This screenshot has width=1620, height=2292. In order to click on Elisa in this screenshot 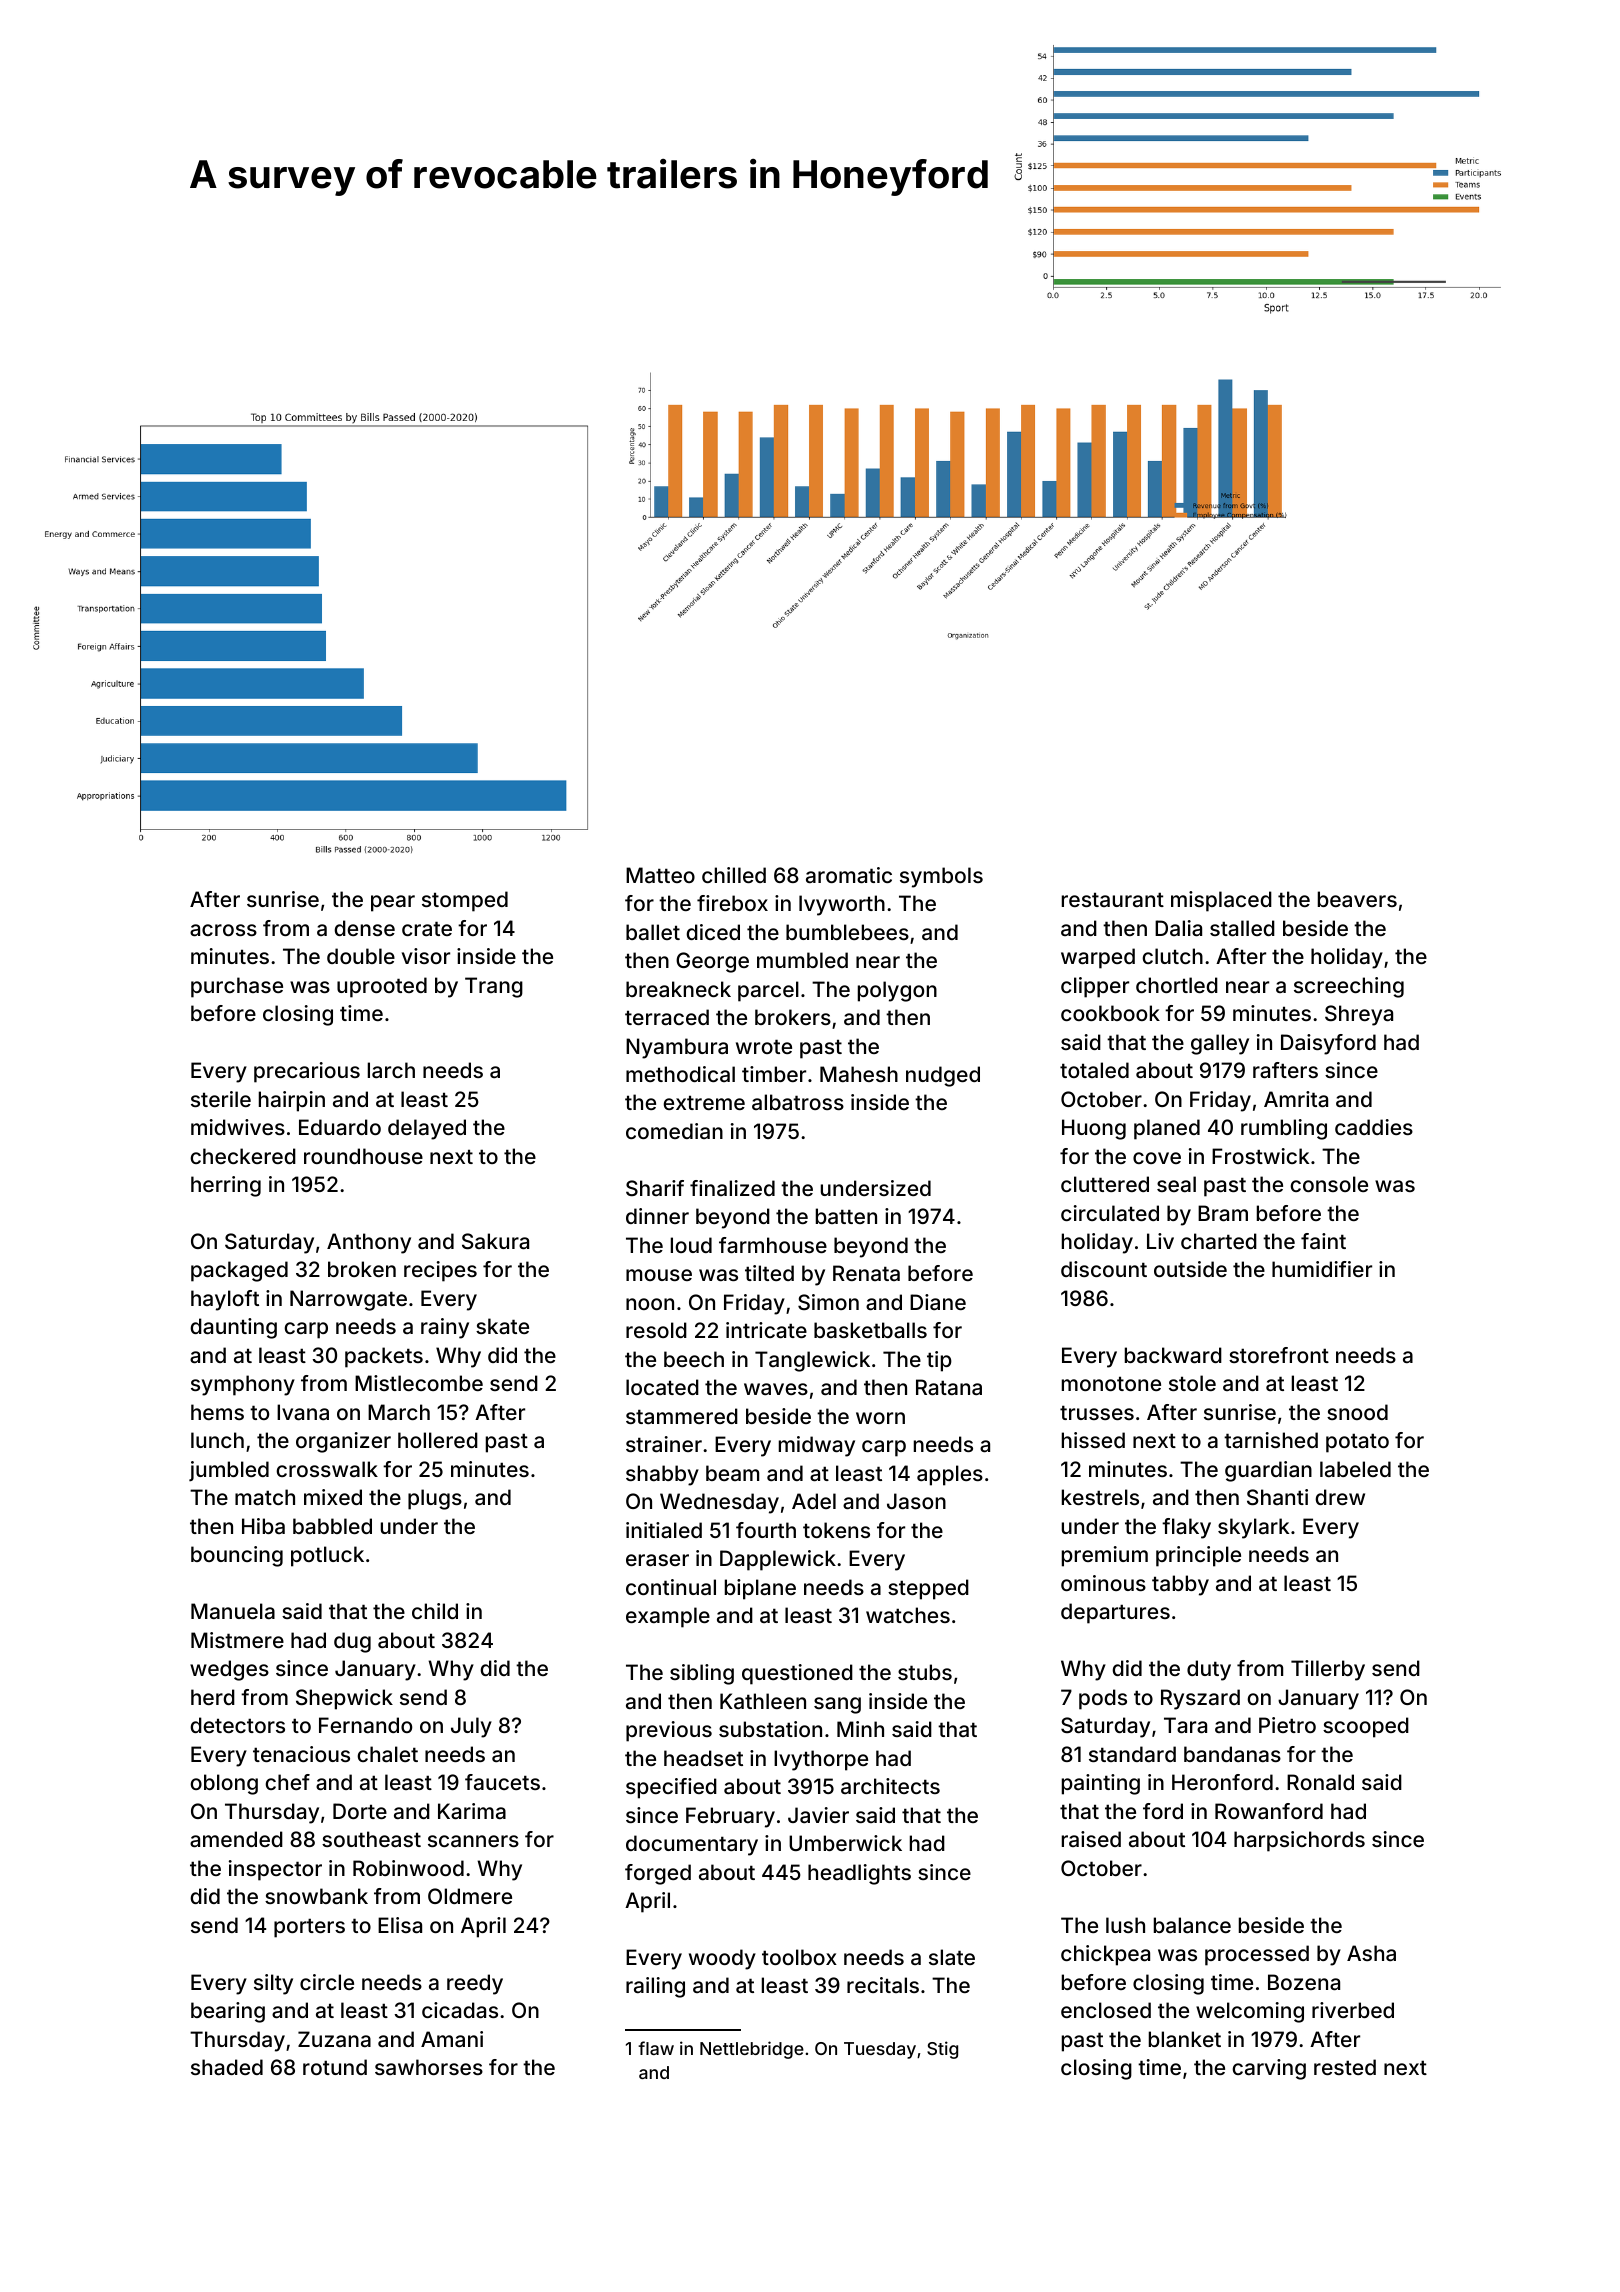, I will do `click(400, 1925)`.
